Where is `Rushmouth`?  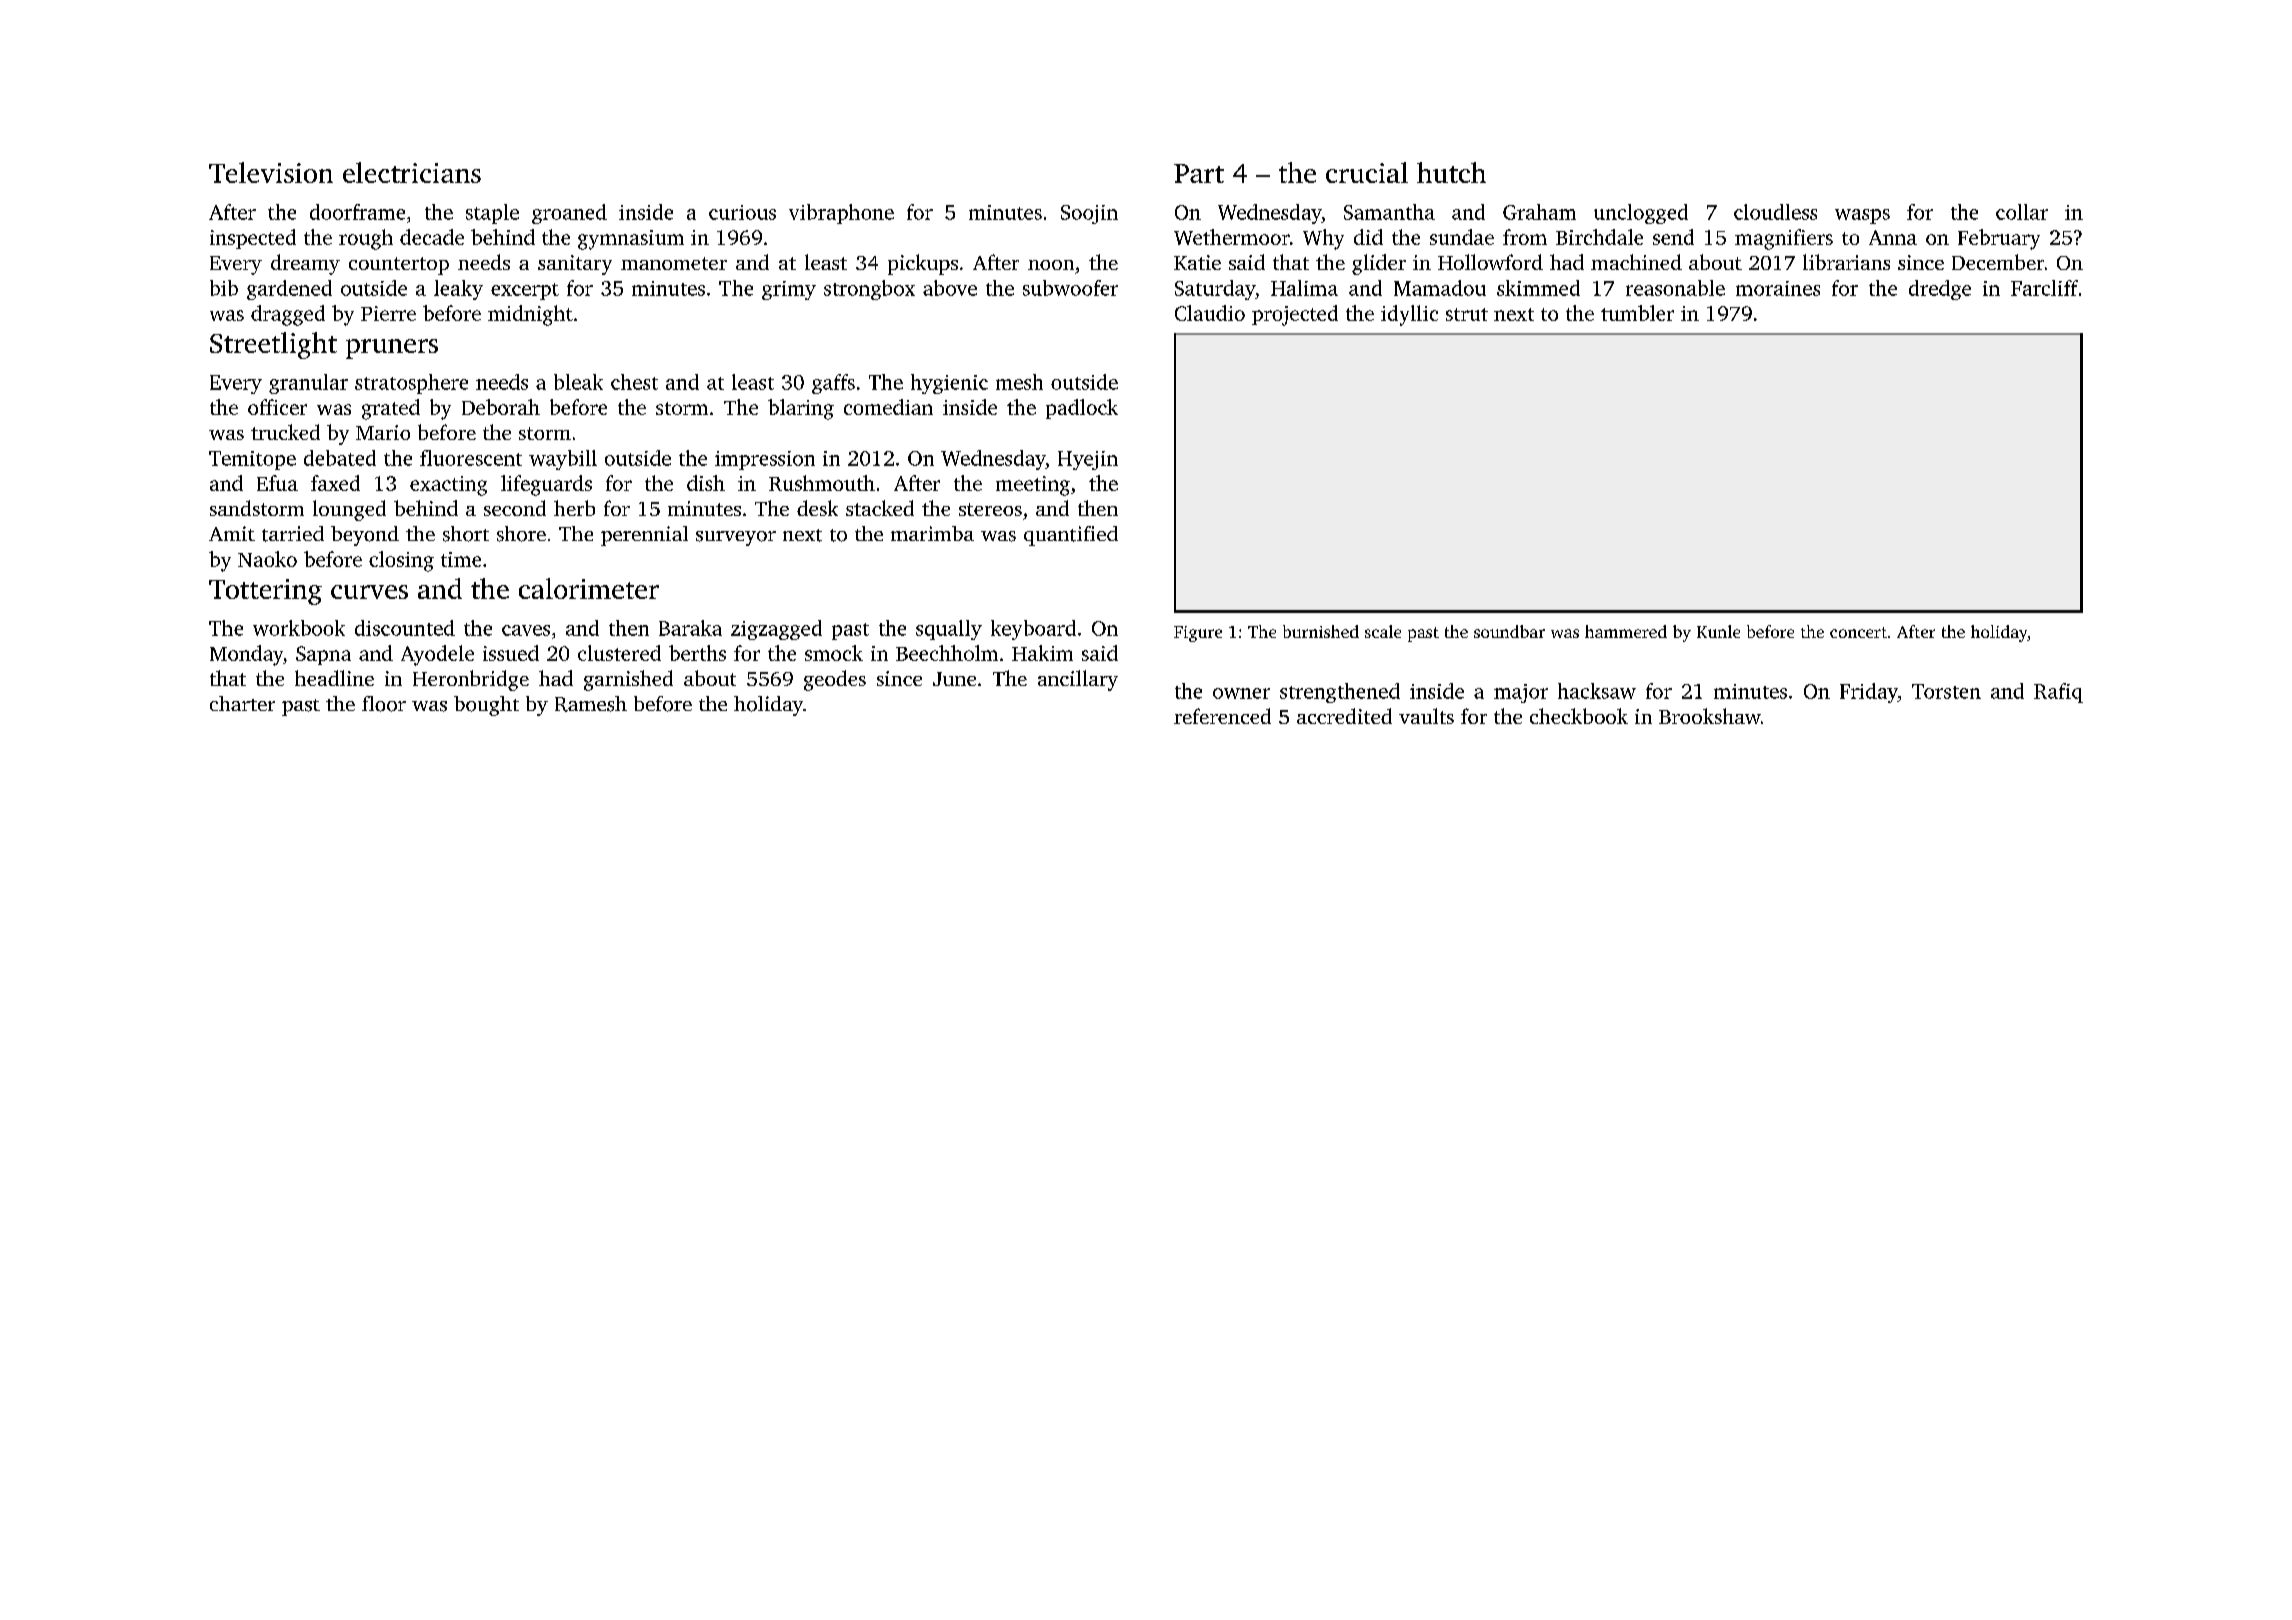 Rushmouth is located at coordinates (822, 483).
